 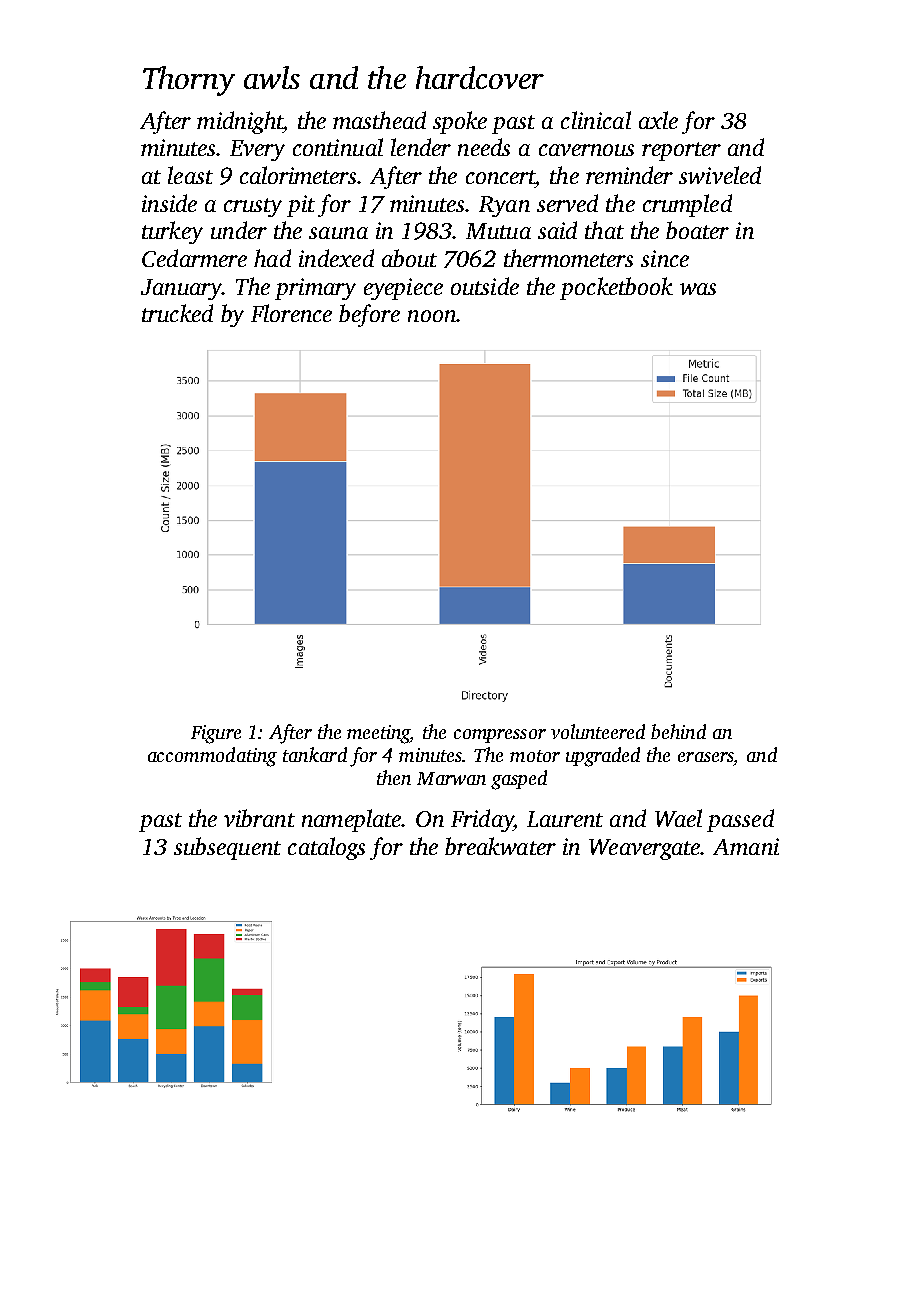 I want to click on Figure, so click(x=216, y=734).
